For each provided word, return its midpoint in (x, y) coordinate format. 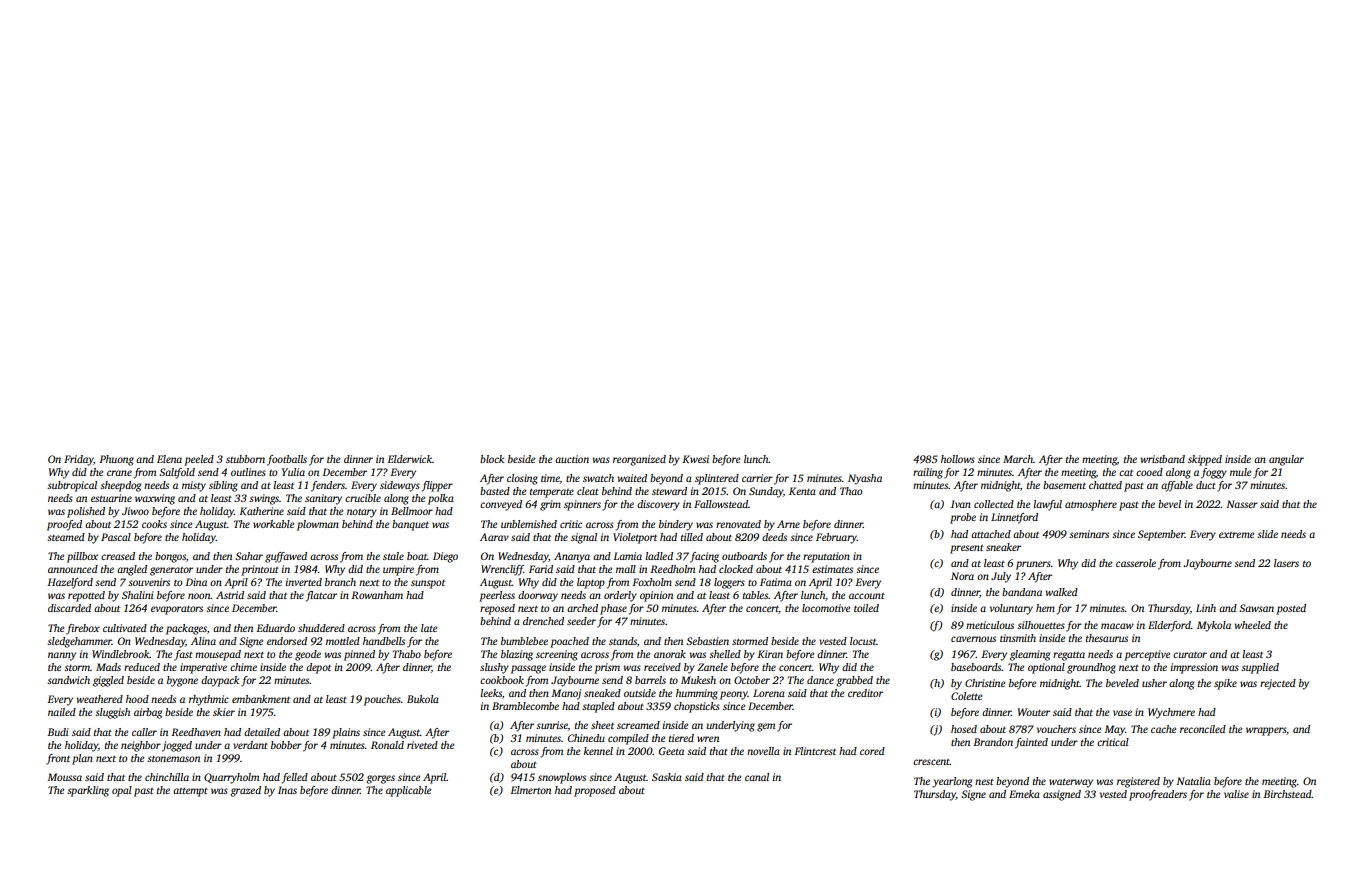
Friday (79, 460)
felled (295, 778)
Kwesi (695, 459)
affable (1177, 486)
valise (1236, 794)
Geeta (671, 751)
